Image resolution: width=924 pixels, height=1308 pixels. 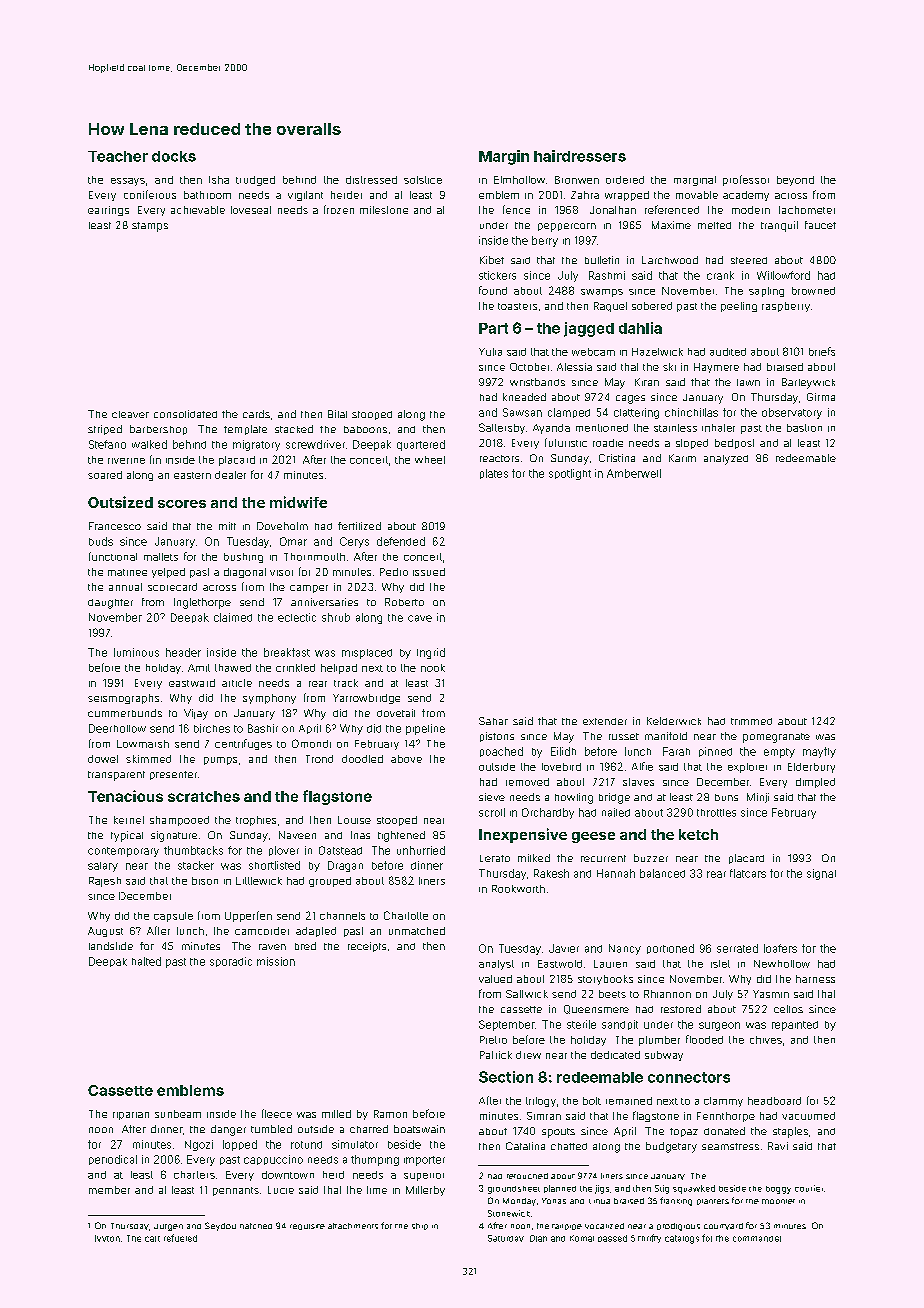 What do you see at coordinates (107, 1238) in the document?
I see `Ivyton` at bounding box center [107, 1238].
